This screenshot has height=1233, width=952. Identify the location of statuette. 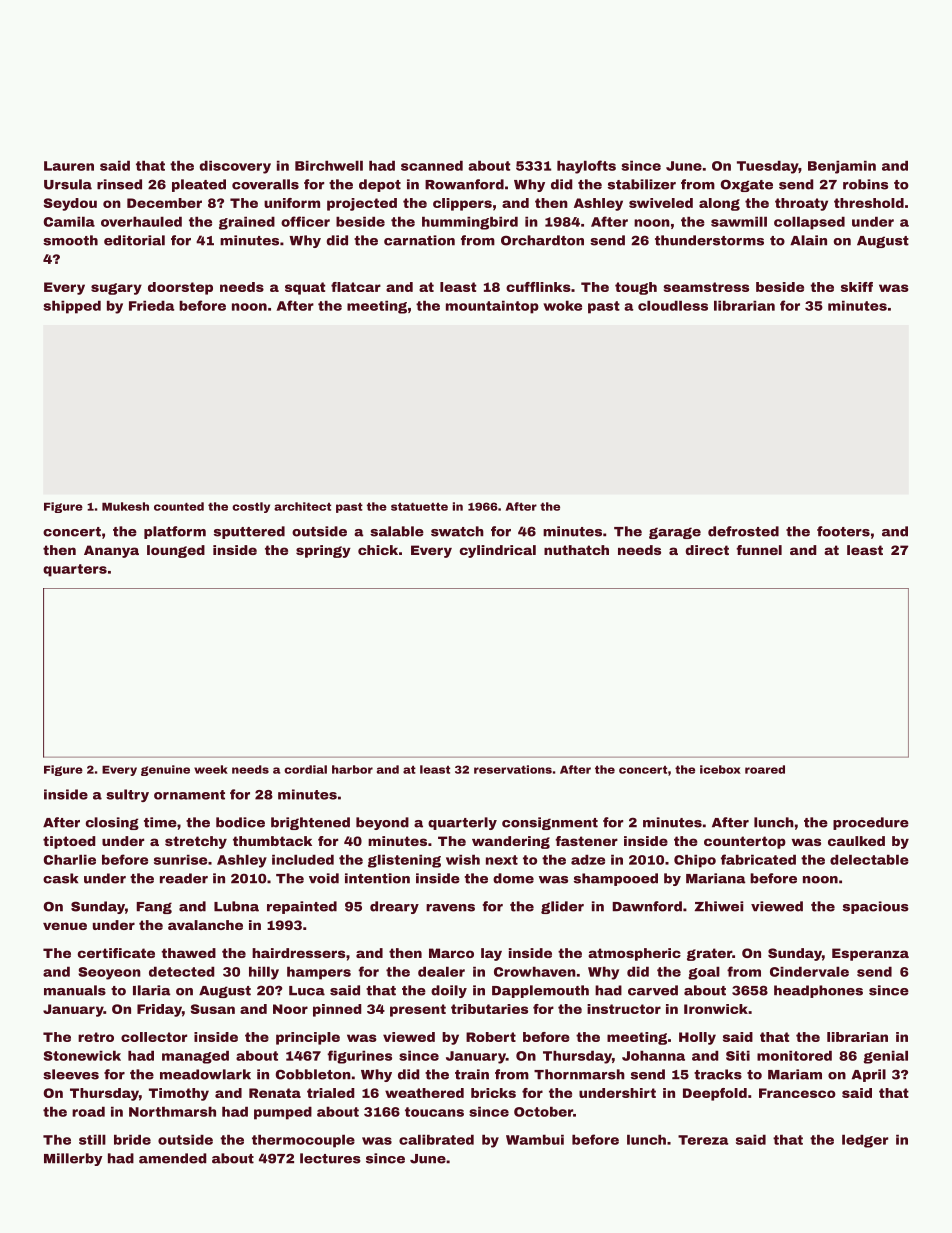
(419, 506).
